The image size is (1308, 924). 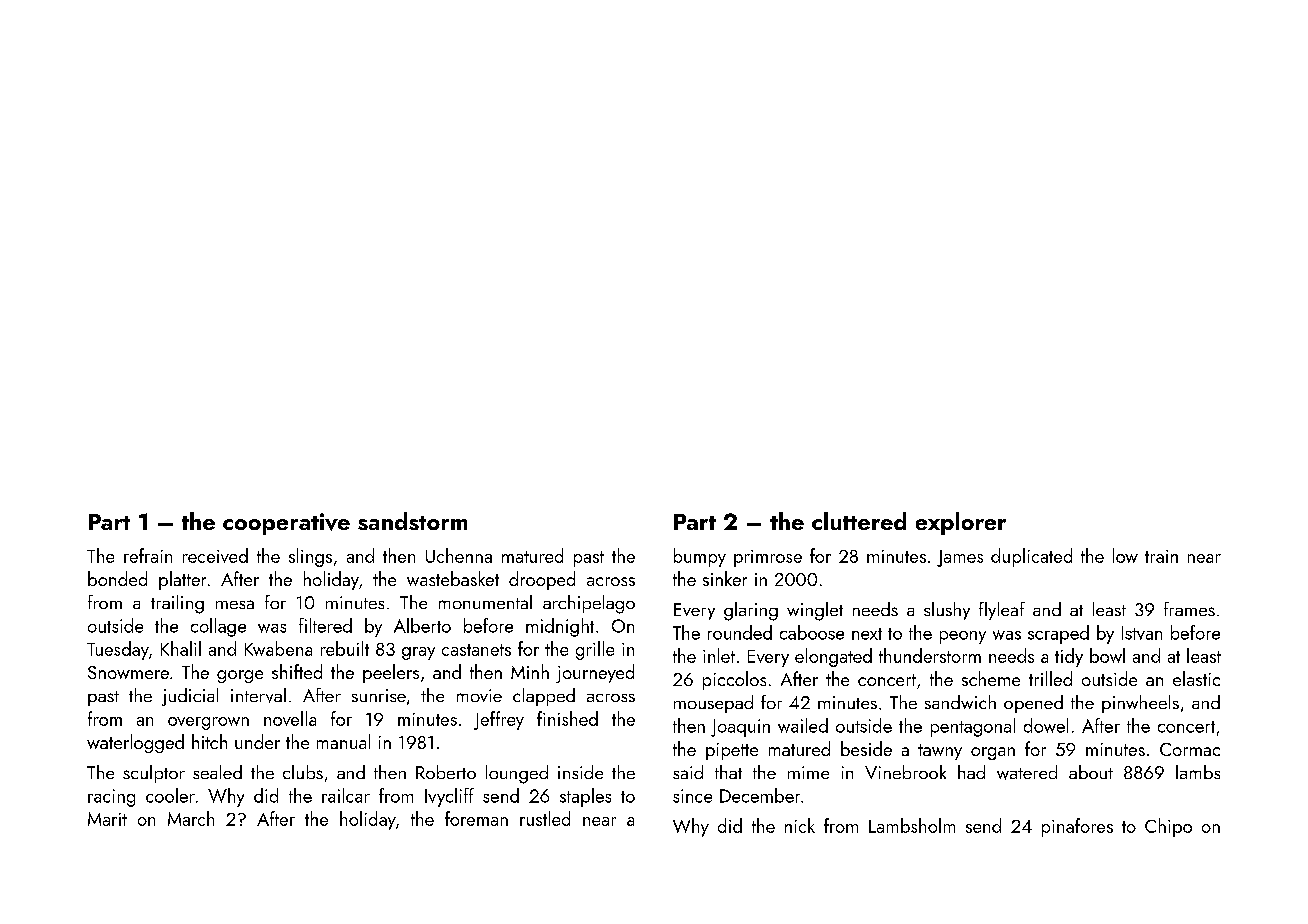 What do you see at coordinates (286, 524) in the document?
I see `cooperative` at bounding box center [286, 524].
